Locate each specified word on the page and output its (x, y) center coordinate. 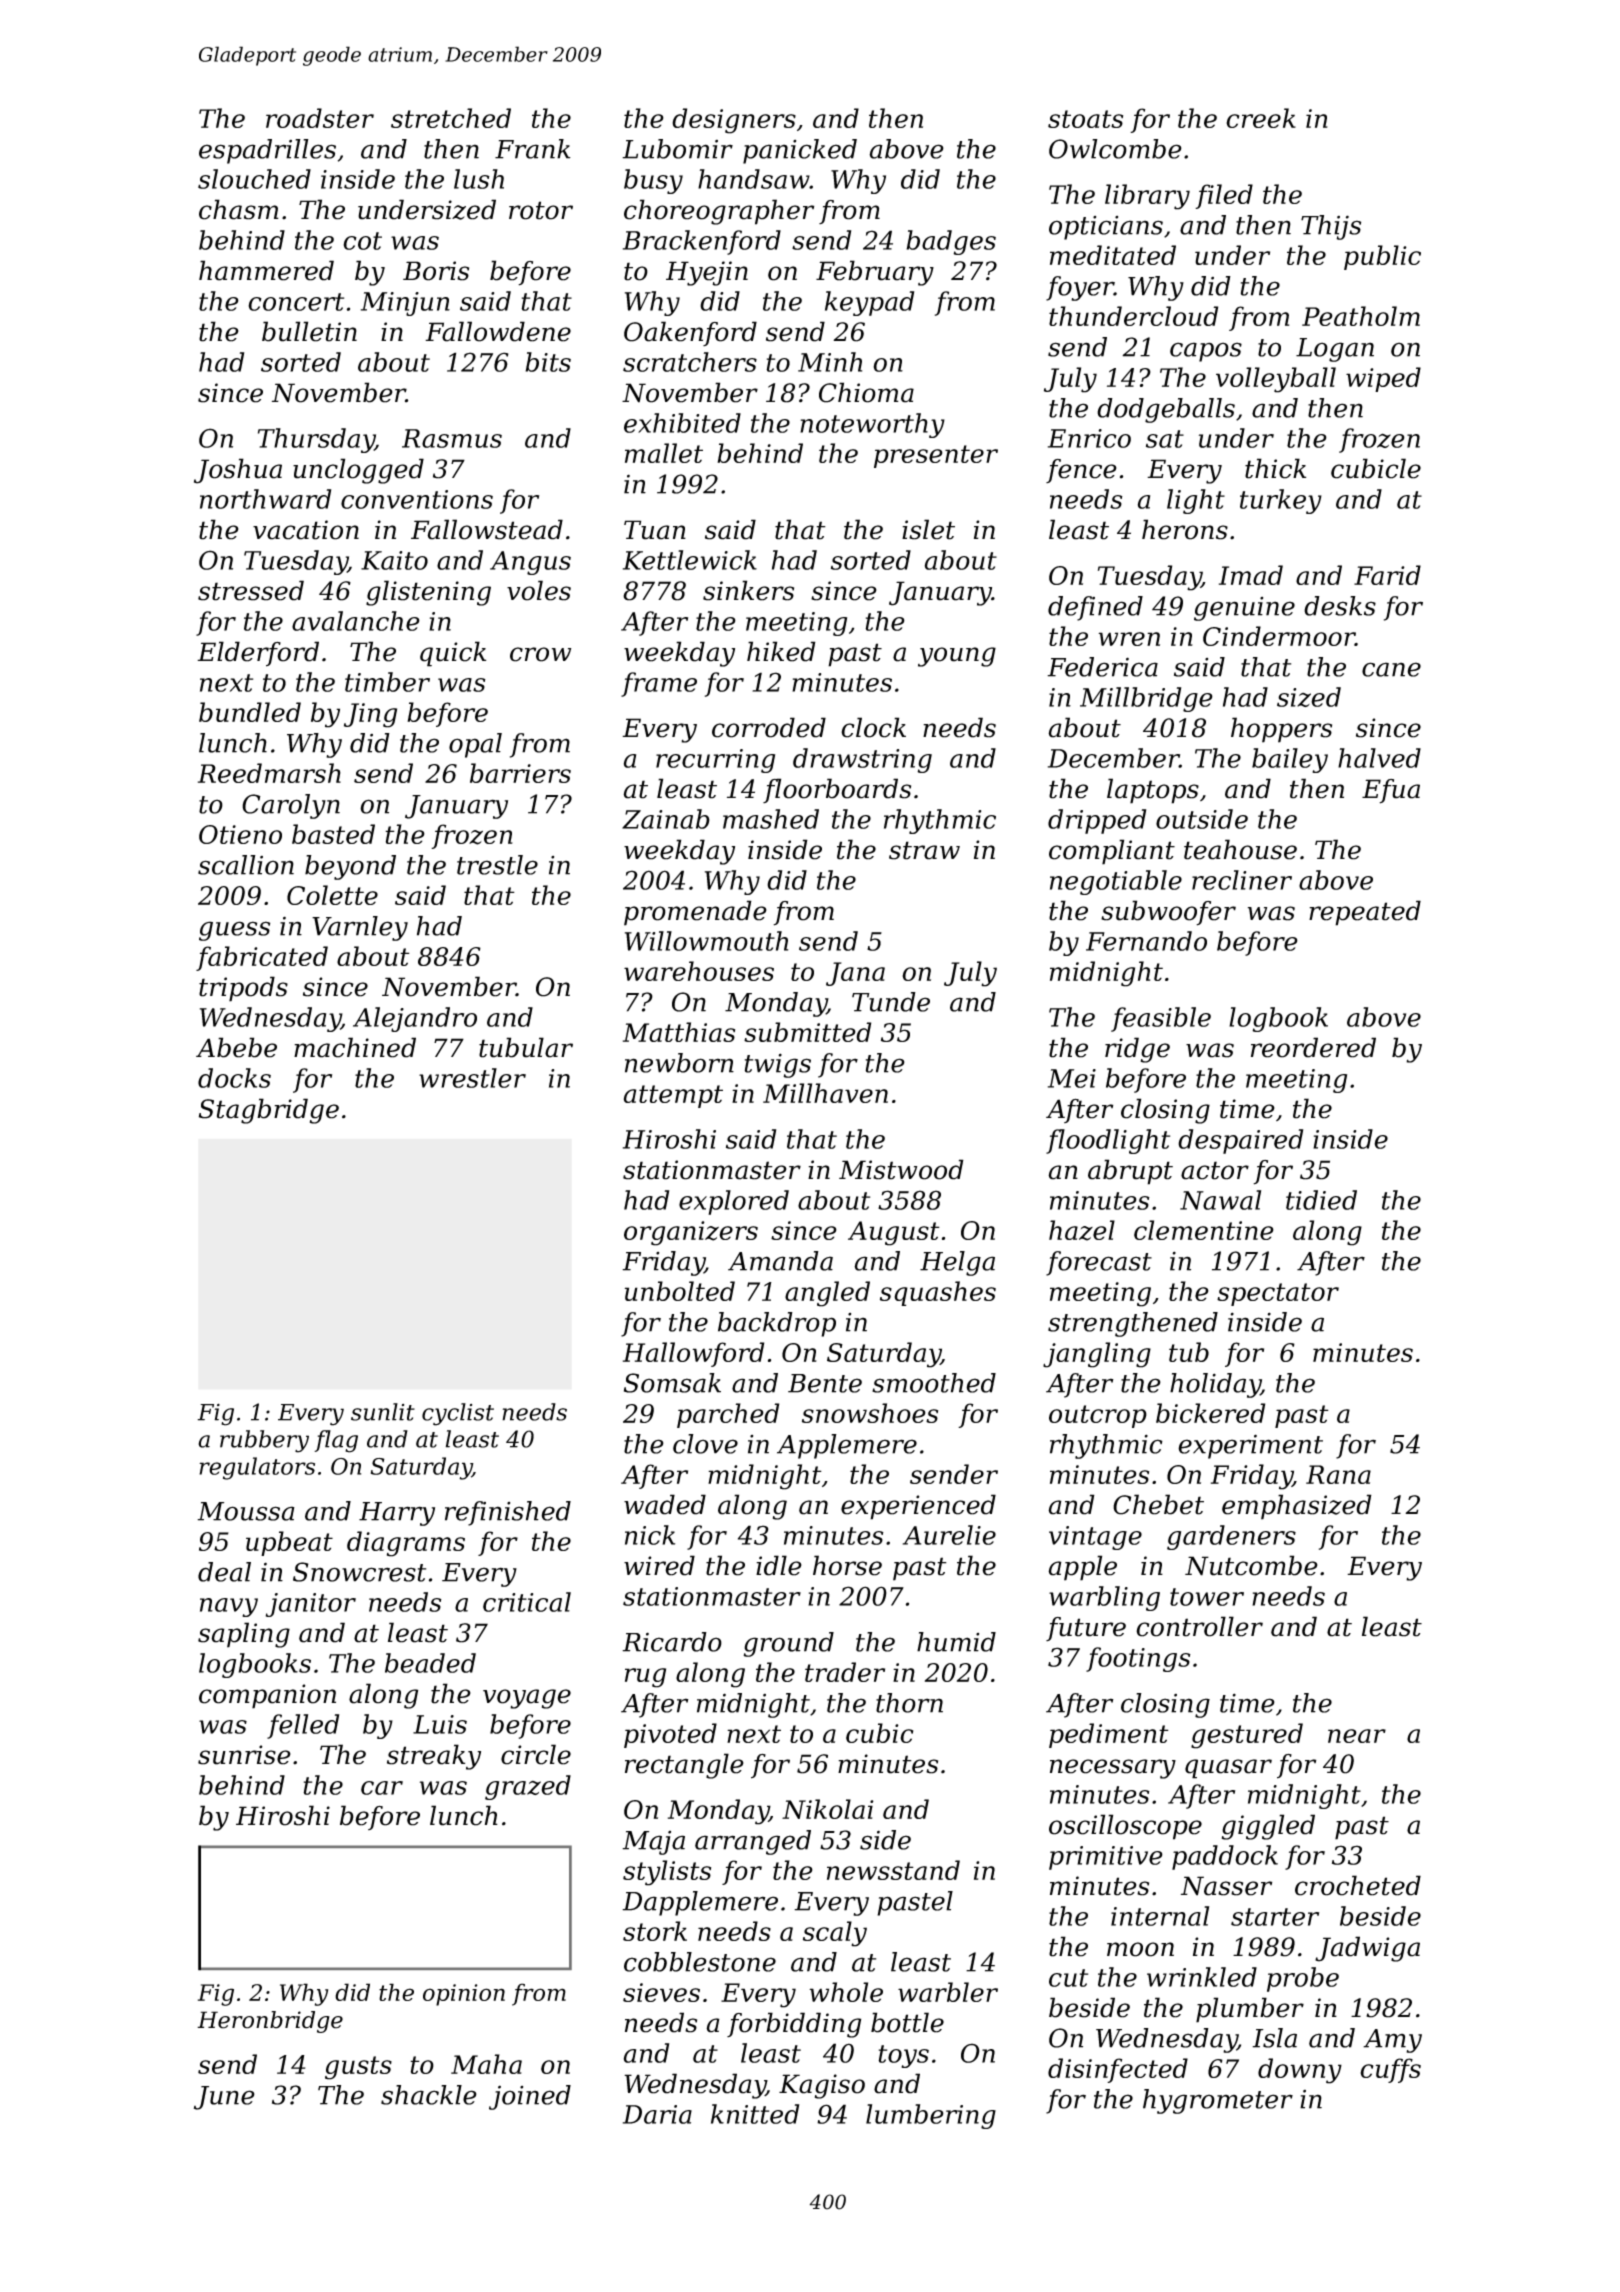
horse (847, 1565)
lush (479, 179)
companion (267, 1696)
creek (1261, 118)
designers (734, 121)
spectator (1278, 1294)
